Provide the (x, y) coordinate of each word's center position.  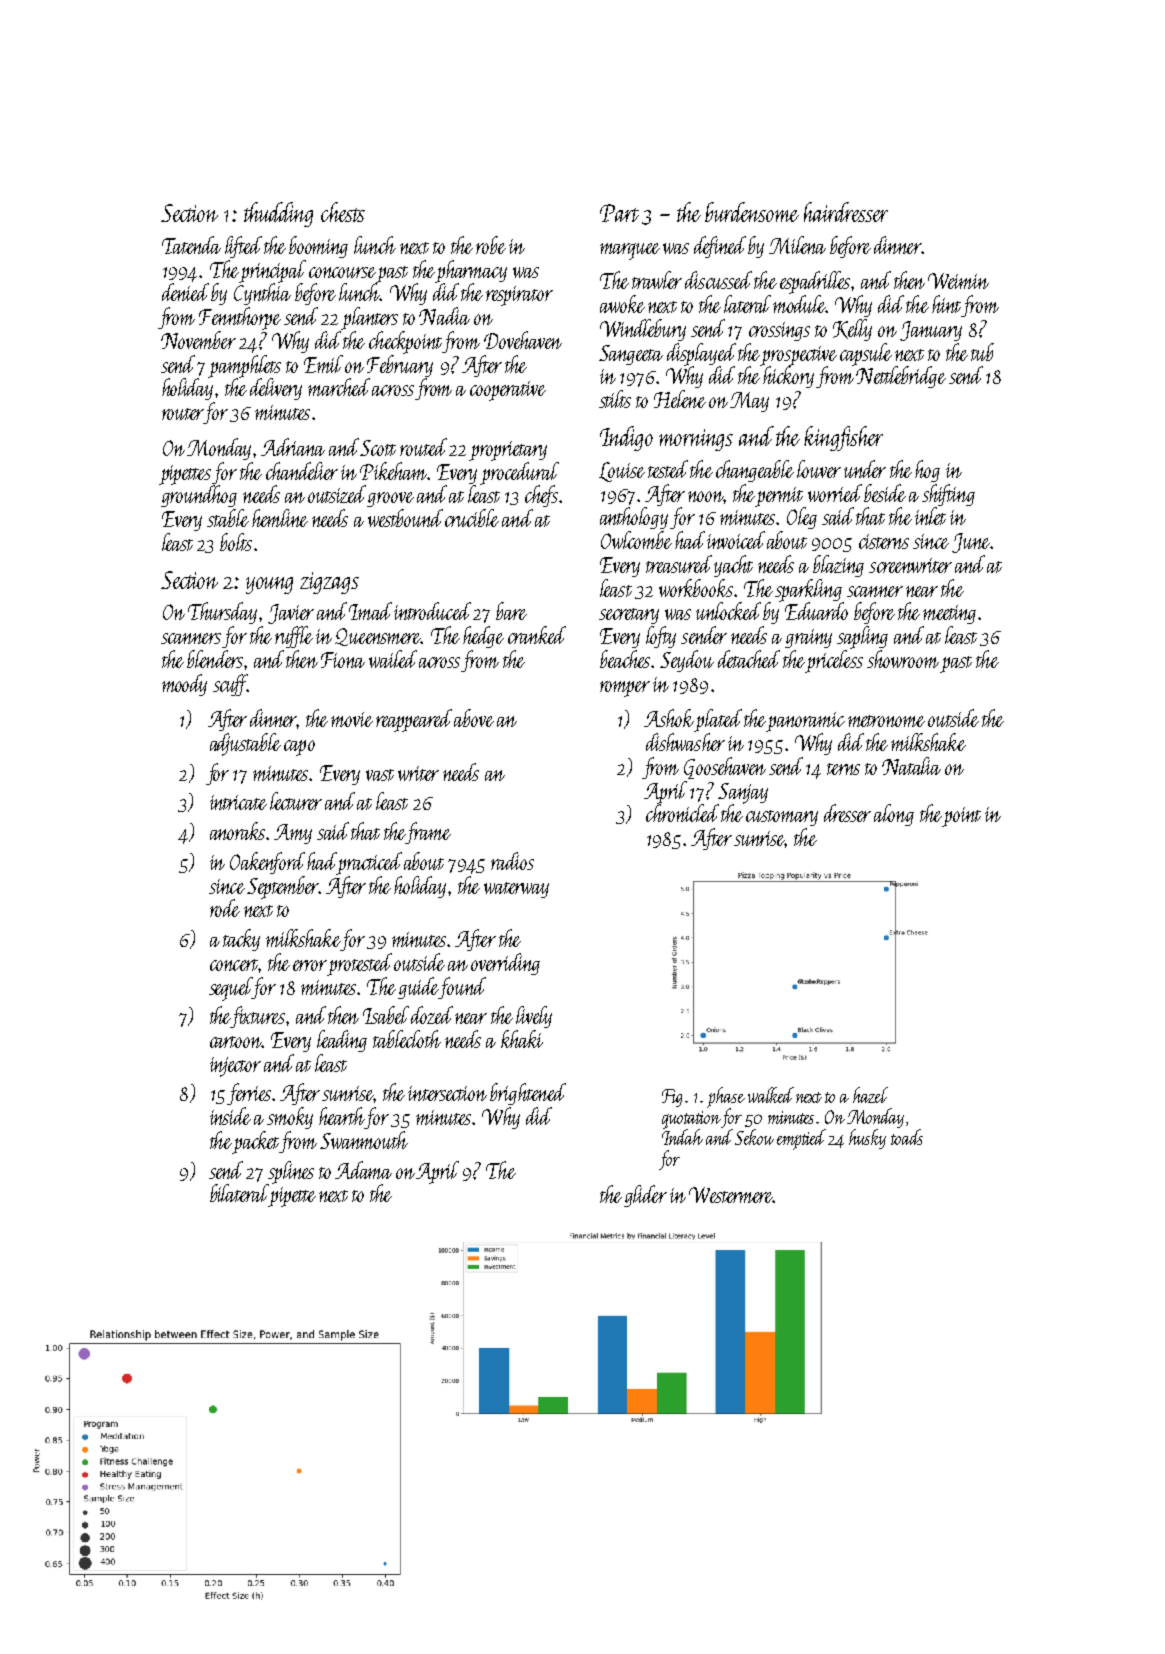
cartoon (236, 1042)
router (183, 414)
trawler (657, 280)
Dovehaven (523, 340)
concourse (342, 272)
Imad (370, 611)
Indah (682, 1137)
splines (291, 1172)
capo (299, 748)
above (474, 718)
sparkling (808, 590)
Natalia (911, 766)
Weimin (958, 281)
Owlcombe (636, 540)
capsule (866, 354)
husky (867, 1139)
